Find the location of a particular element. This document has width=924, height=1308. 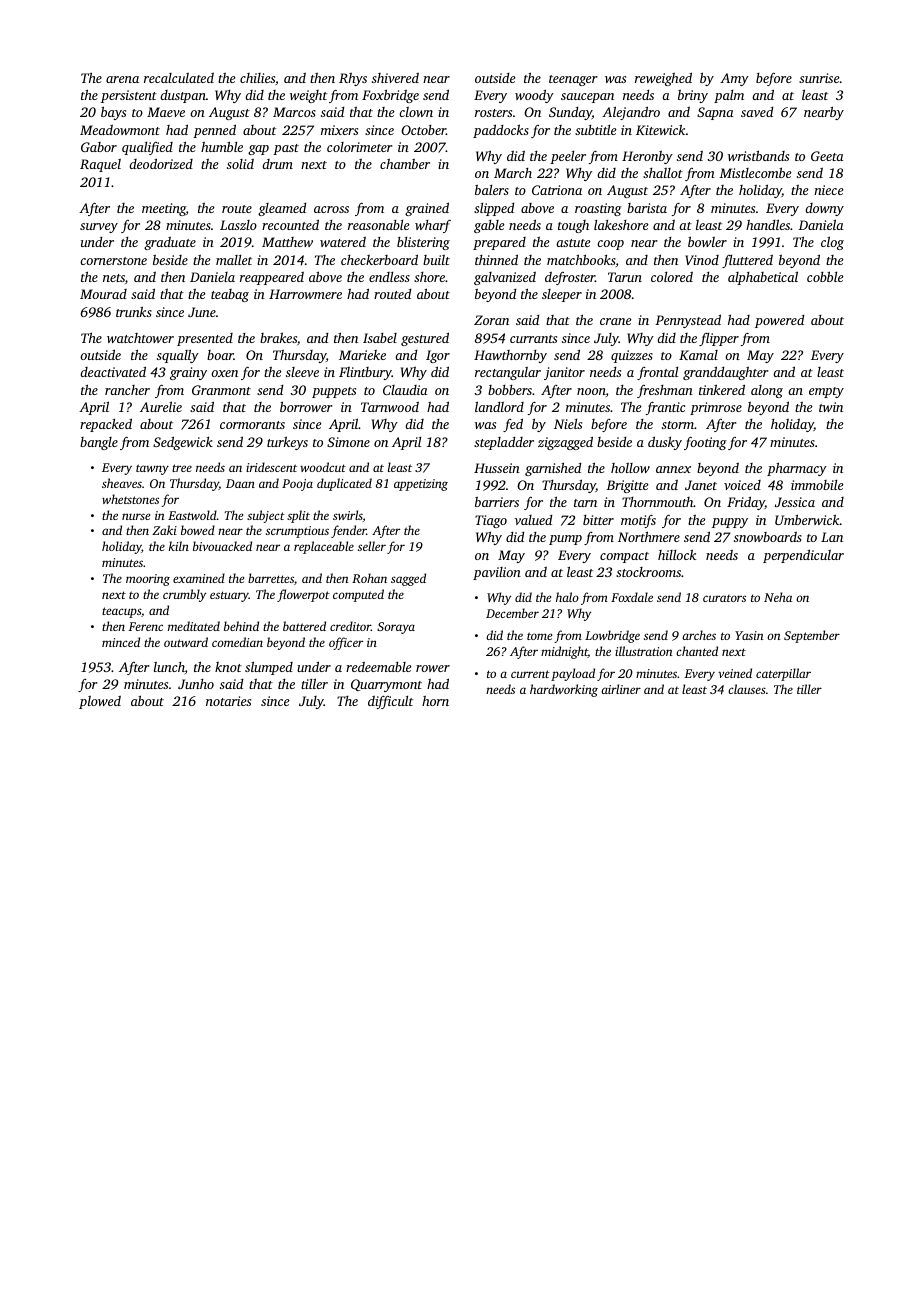

sunrise is located at coordinates (819, 78).
